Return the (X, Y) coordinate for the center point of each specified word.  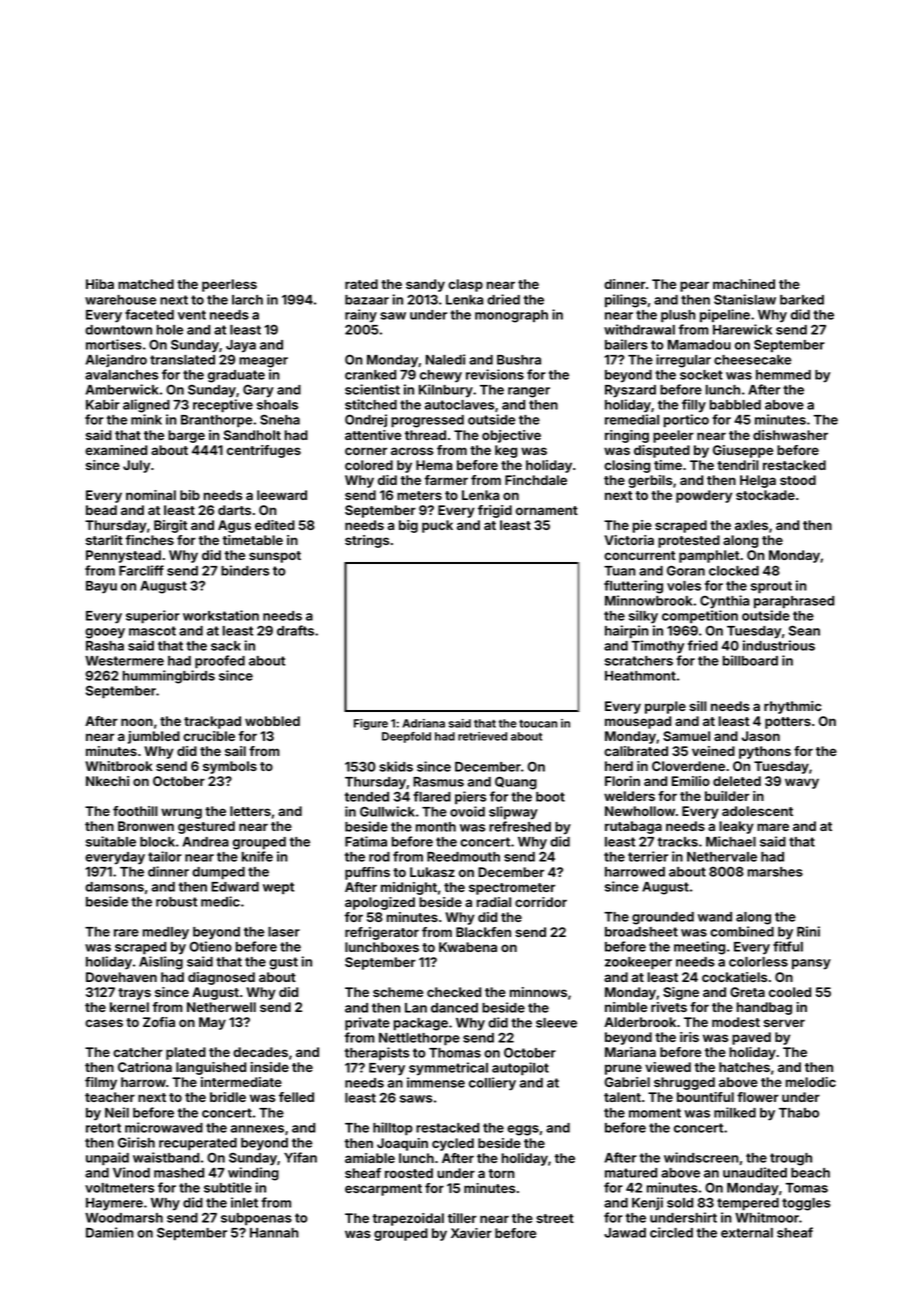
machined (744, 284)
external (747, 1233)
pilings (626, 301)
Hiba (100, 284)
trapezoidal (408, 1219)
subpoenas (256, 1219)
